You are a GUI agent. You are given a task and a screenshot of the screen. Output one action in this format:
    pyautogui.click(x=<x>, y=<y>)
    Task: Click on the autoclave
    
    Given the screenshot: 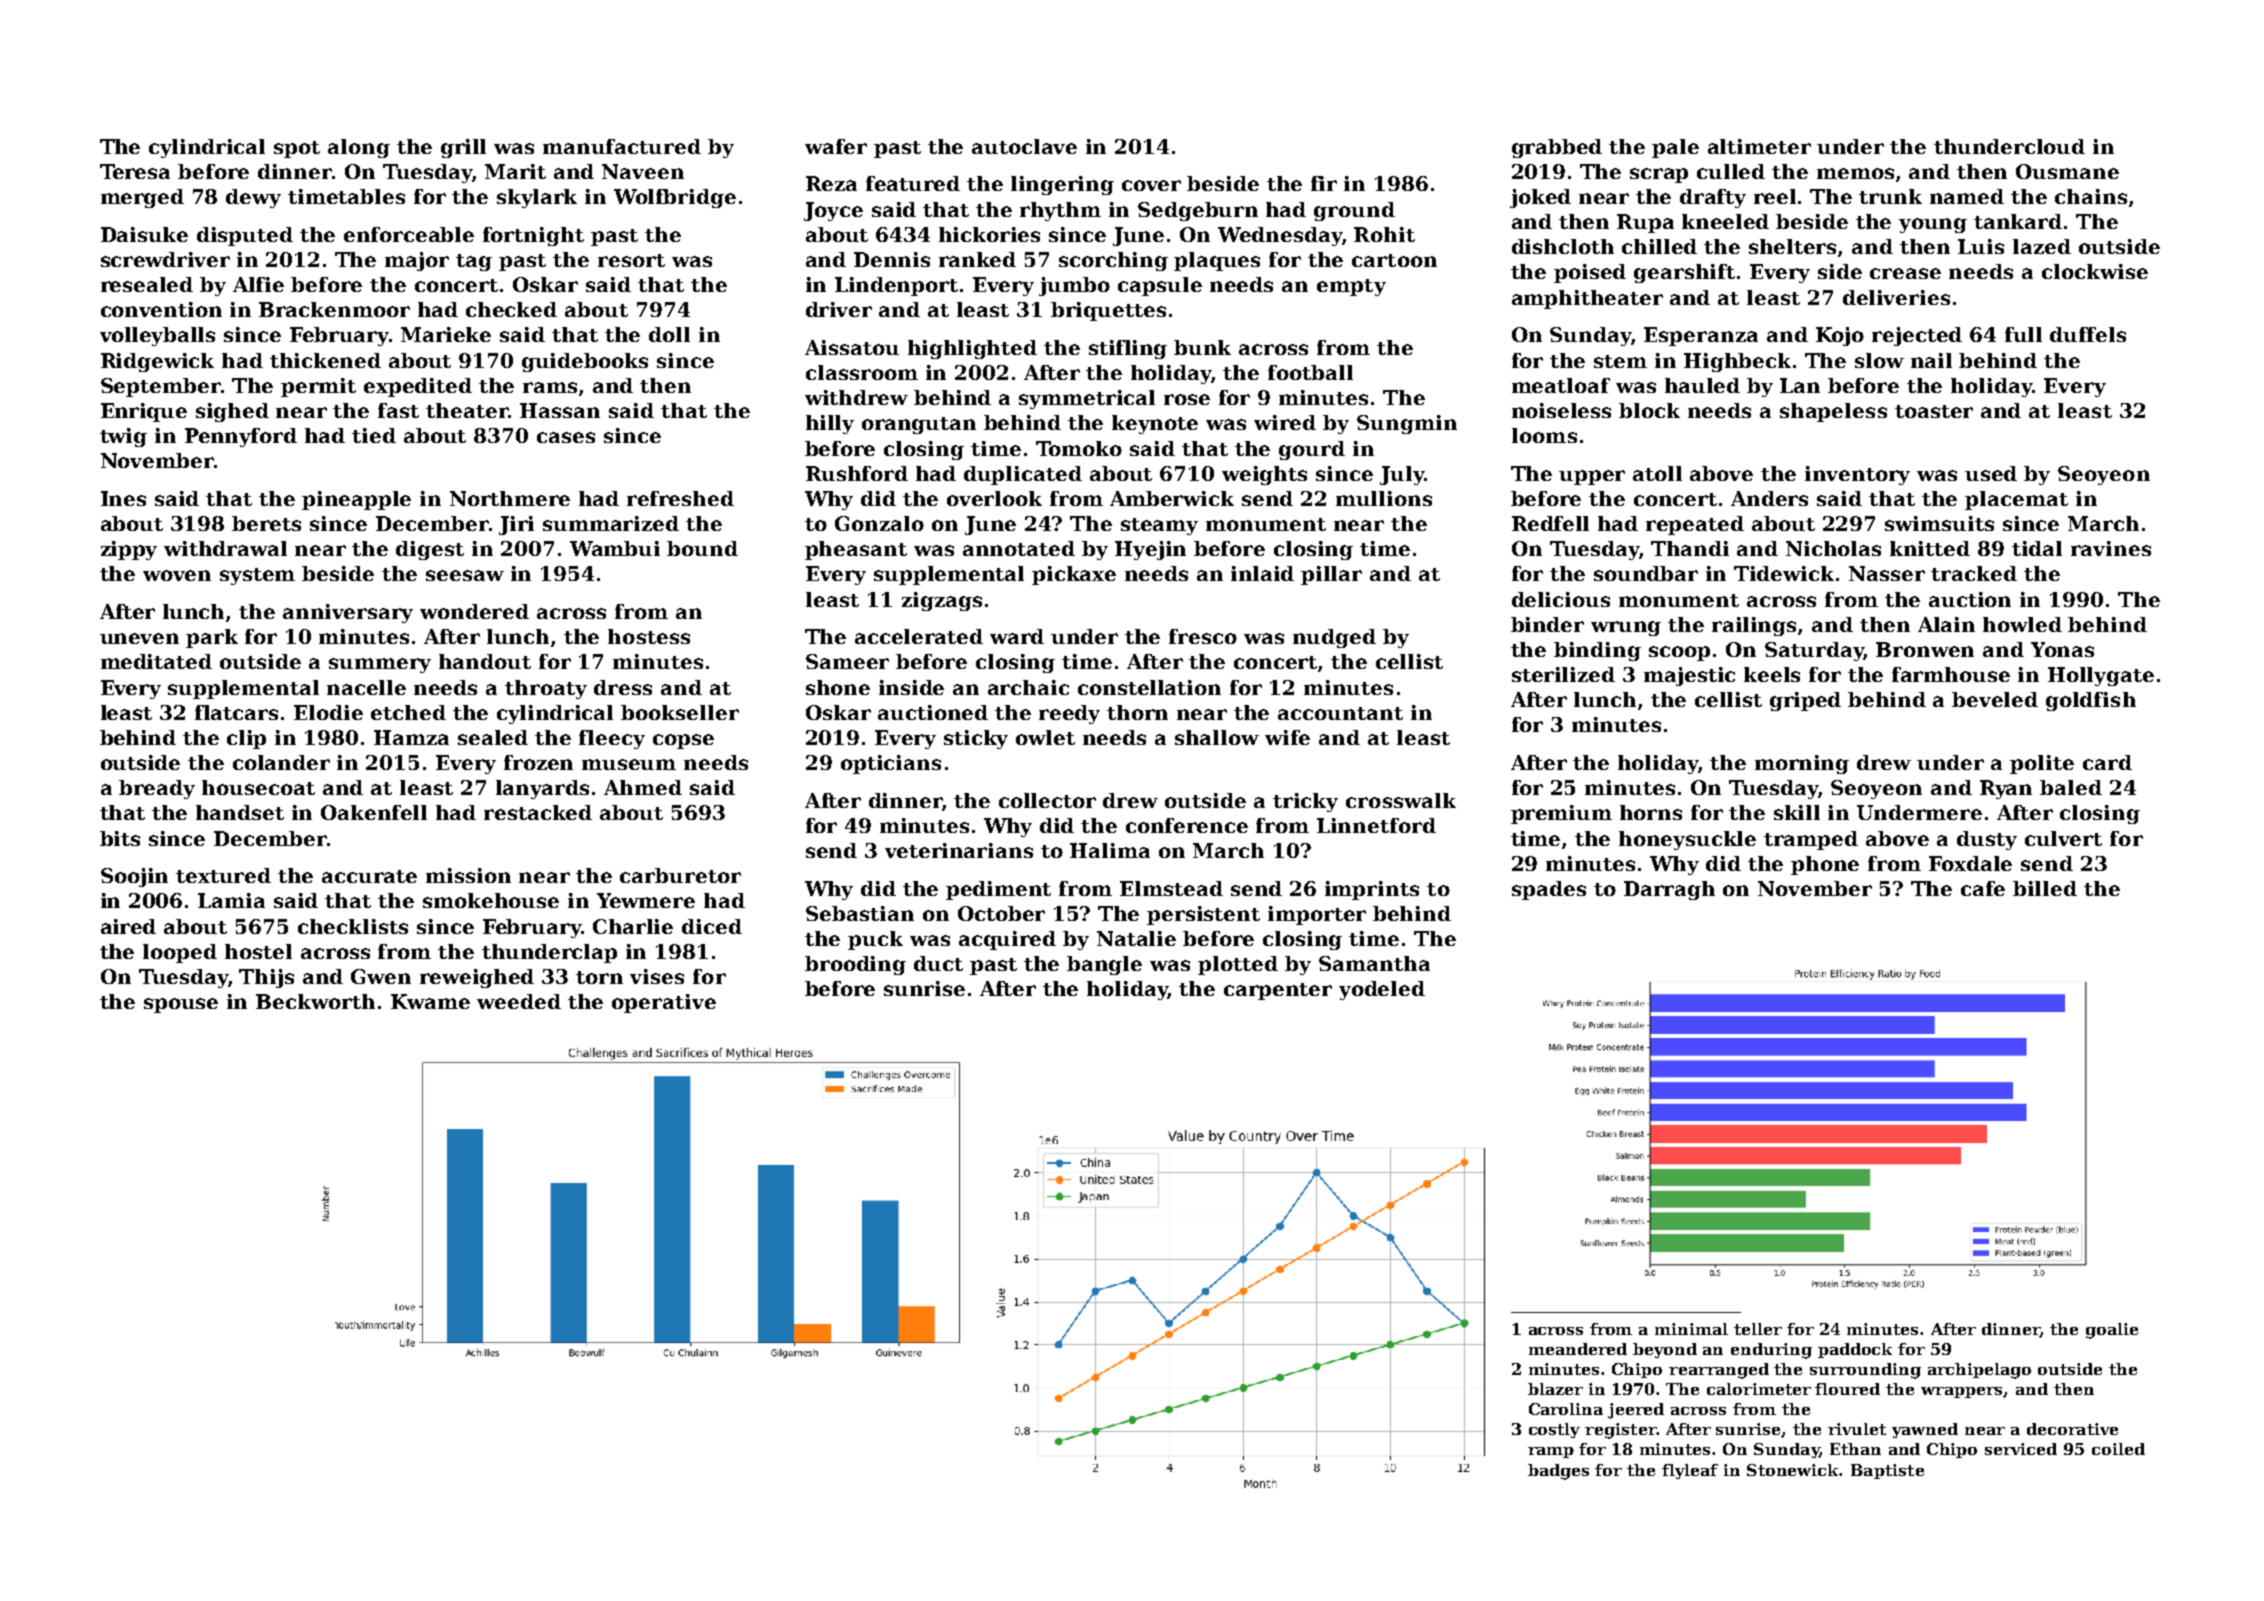 What is the action you would take?
    pyautogui.click(x=1024, y=146)
